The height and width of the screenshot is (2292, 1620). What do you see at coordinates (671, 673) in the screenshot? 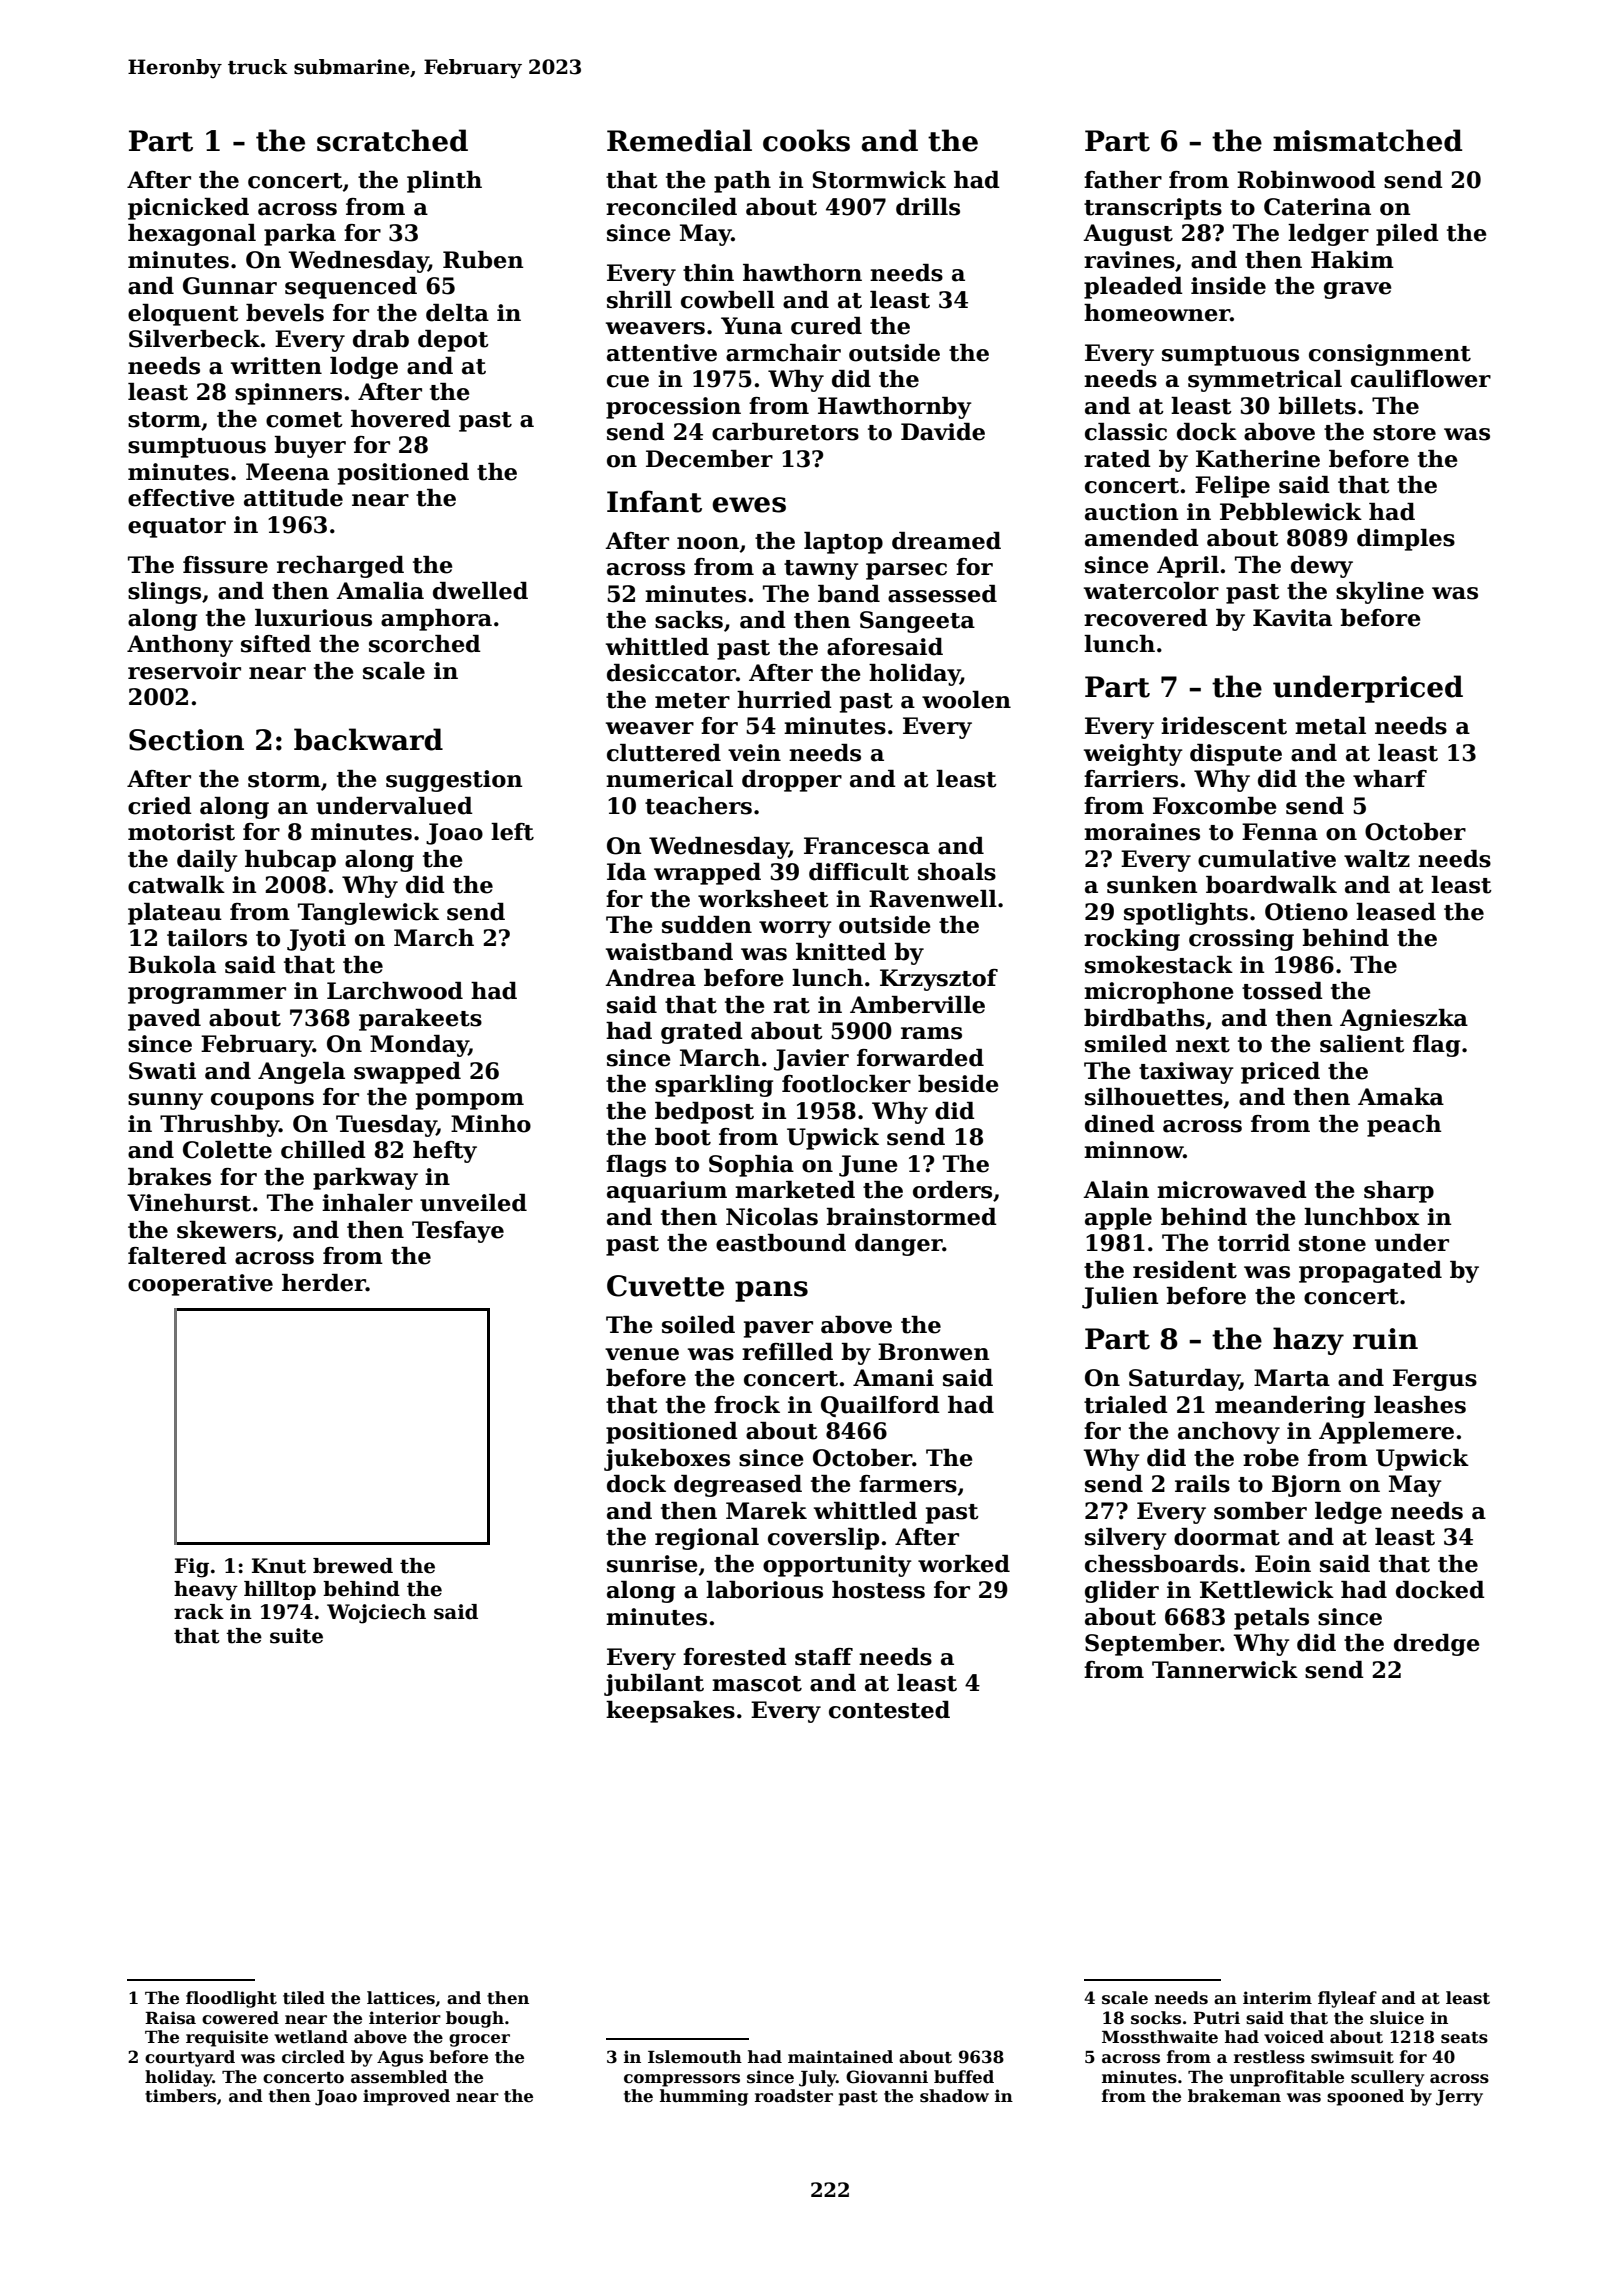
I see `desiccator` at bounding box center [671, 673].
